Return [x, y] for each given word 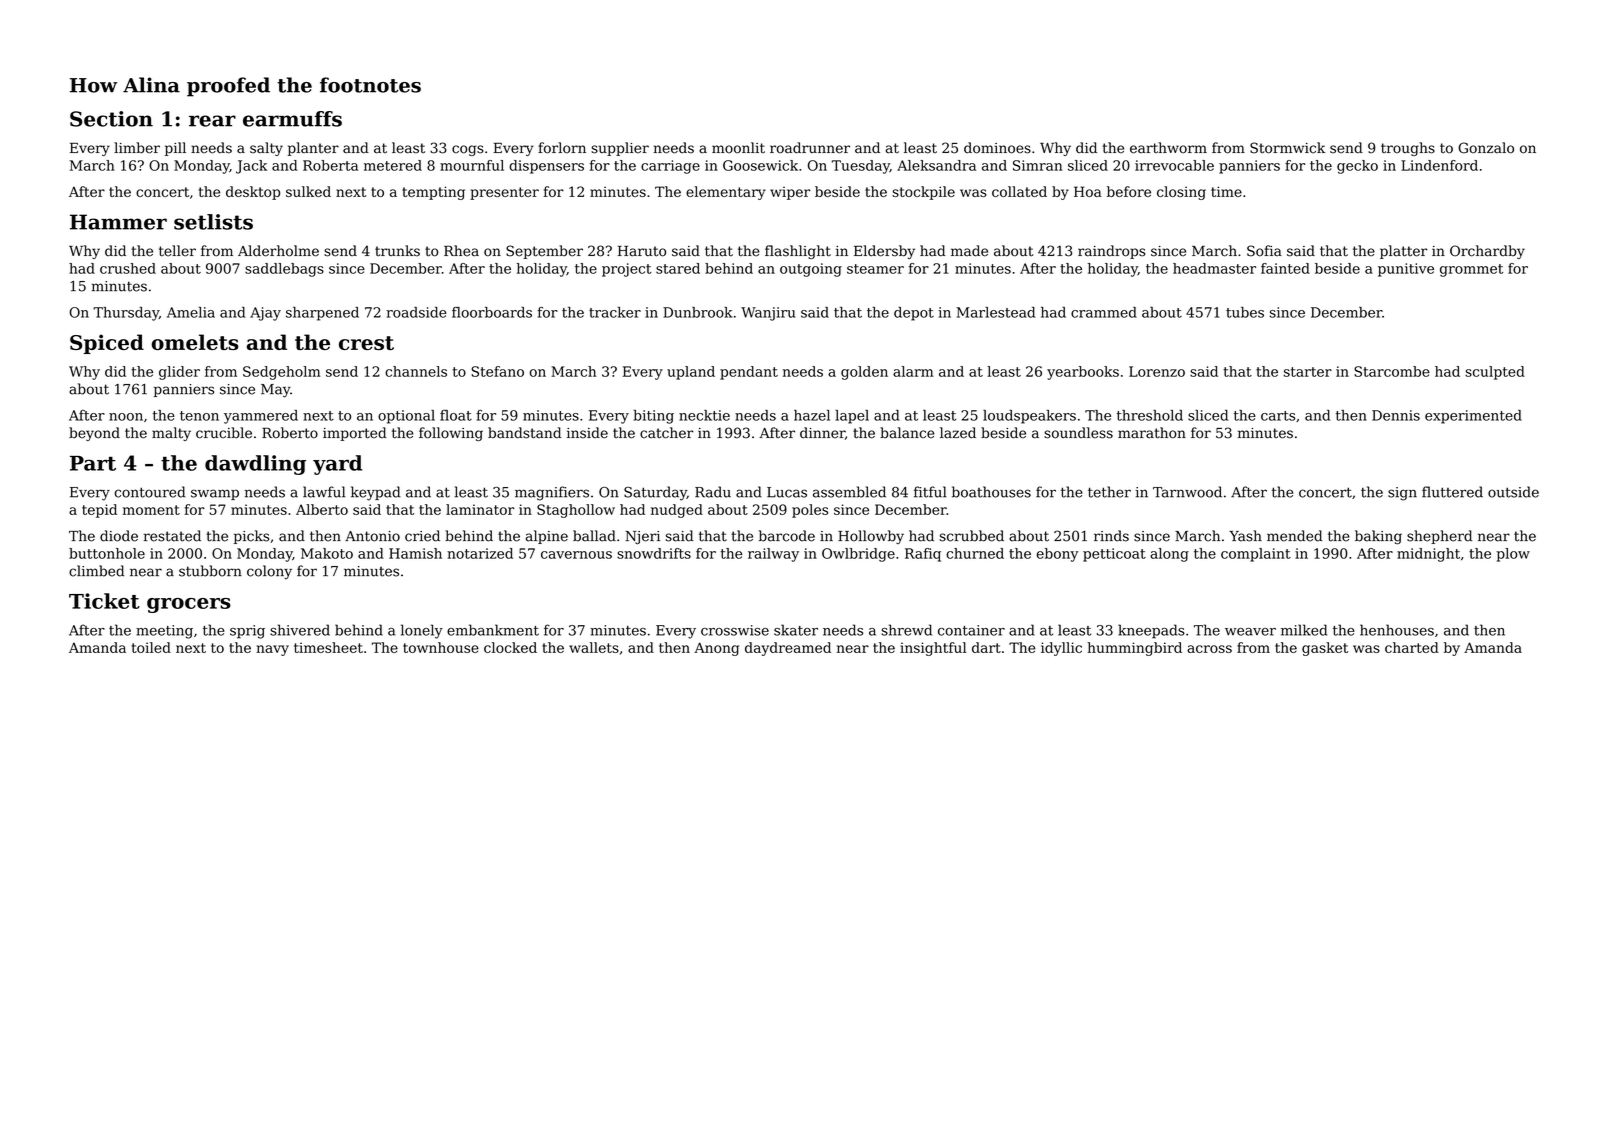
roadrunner [810, 148]
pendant [749, 373]
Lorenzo [1157, 371]
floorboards [492, 312]
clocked [510, 647]
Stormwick [1287, 148]
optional [406, 417]
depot [914, 314]
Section [111, 119]
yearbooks [1083, 373]
